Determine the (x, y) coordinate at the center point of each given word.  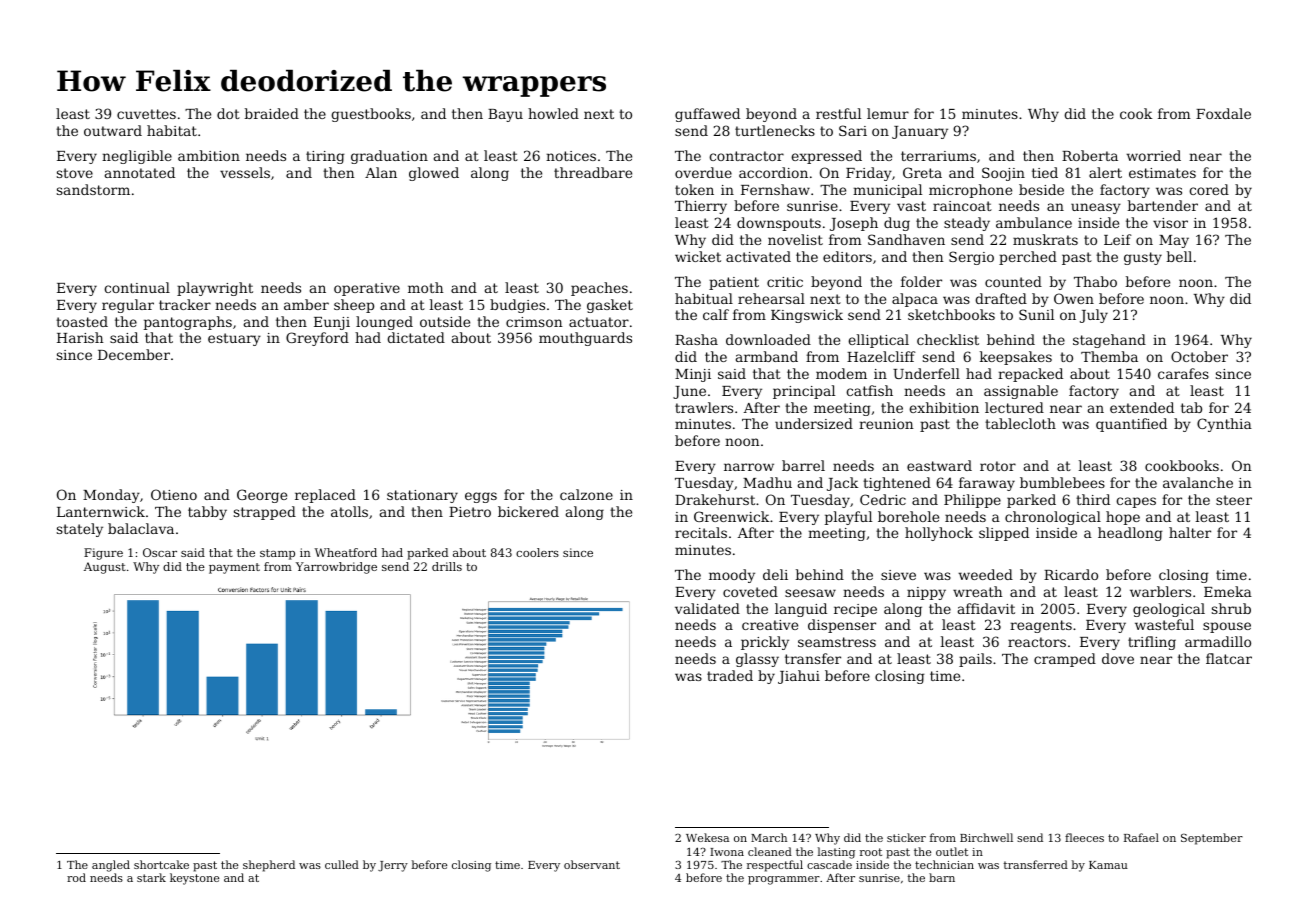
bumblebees (1062, 482)
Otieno (174, 494)
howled (553, 113)
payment (234, 568)
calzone (586, 494)
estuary (234, 339)
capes (1136, 502)
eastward (939, 465)
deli (775, 574)
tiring (325, 157)
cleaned (770, 851)
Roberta (1090, 155)
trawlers (704, 407)
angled (111, 866)
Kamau (1108, 865)
